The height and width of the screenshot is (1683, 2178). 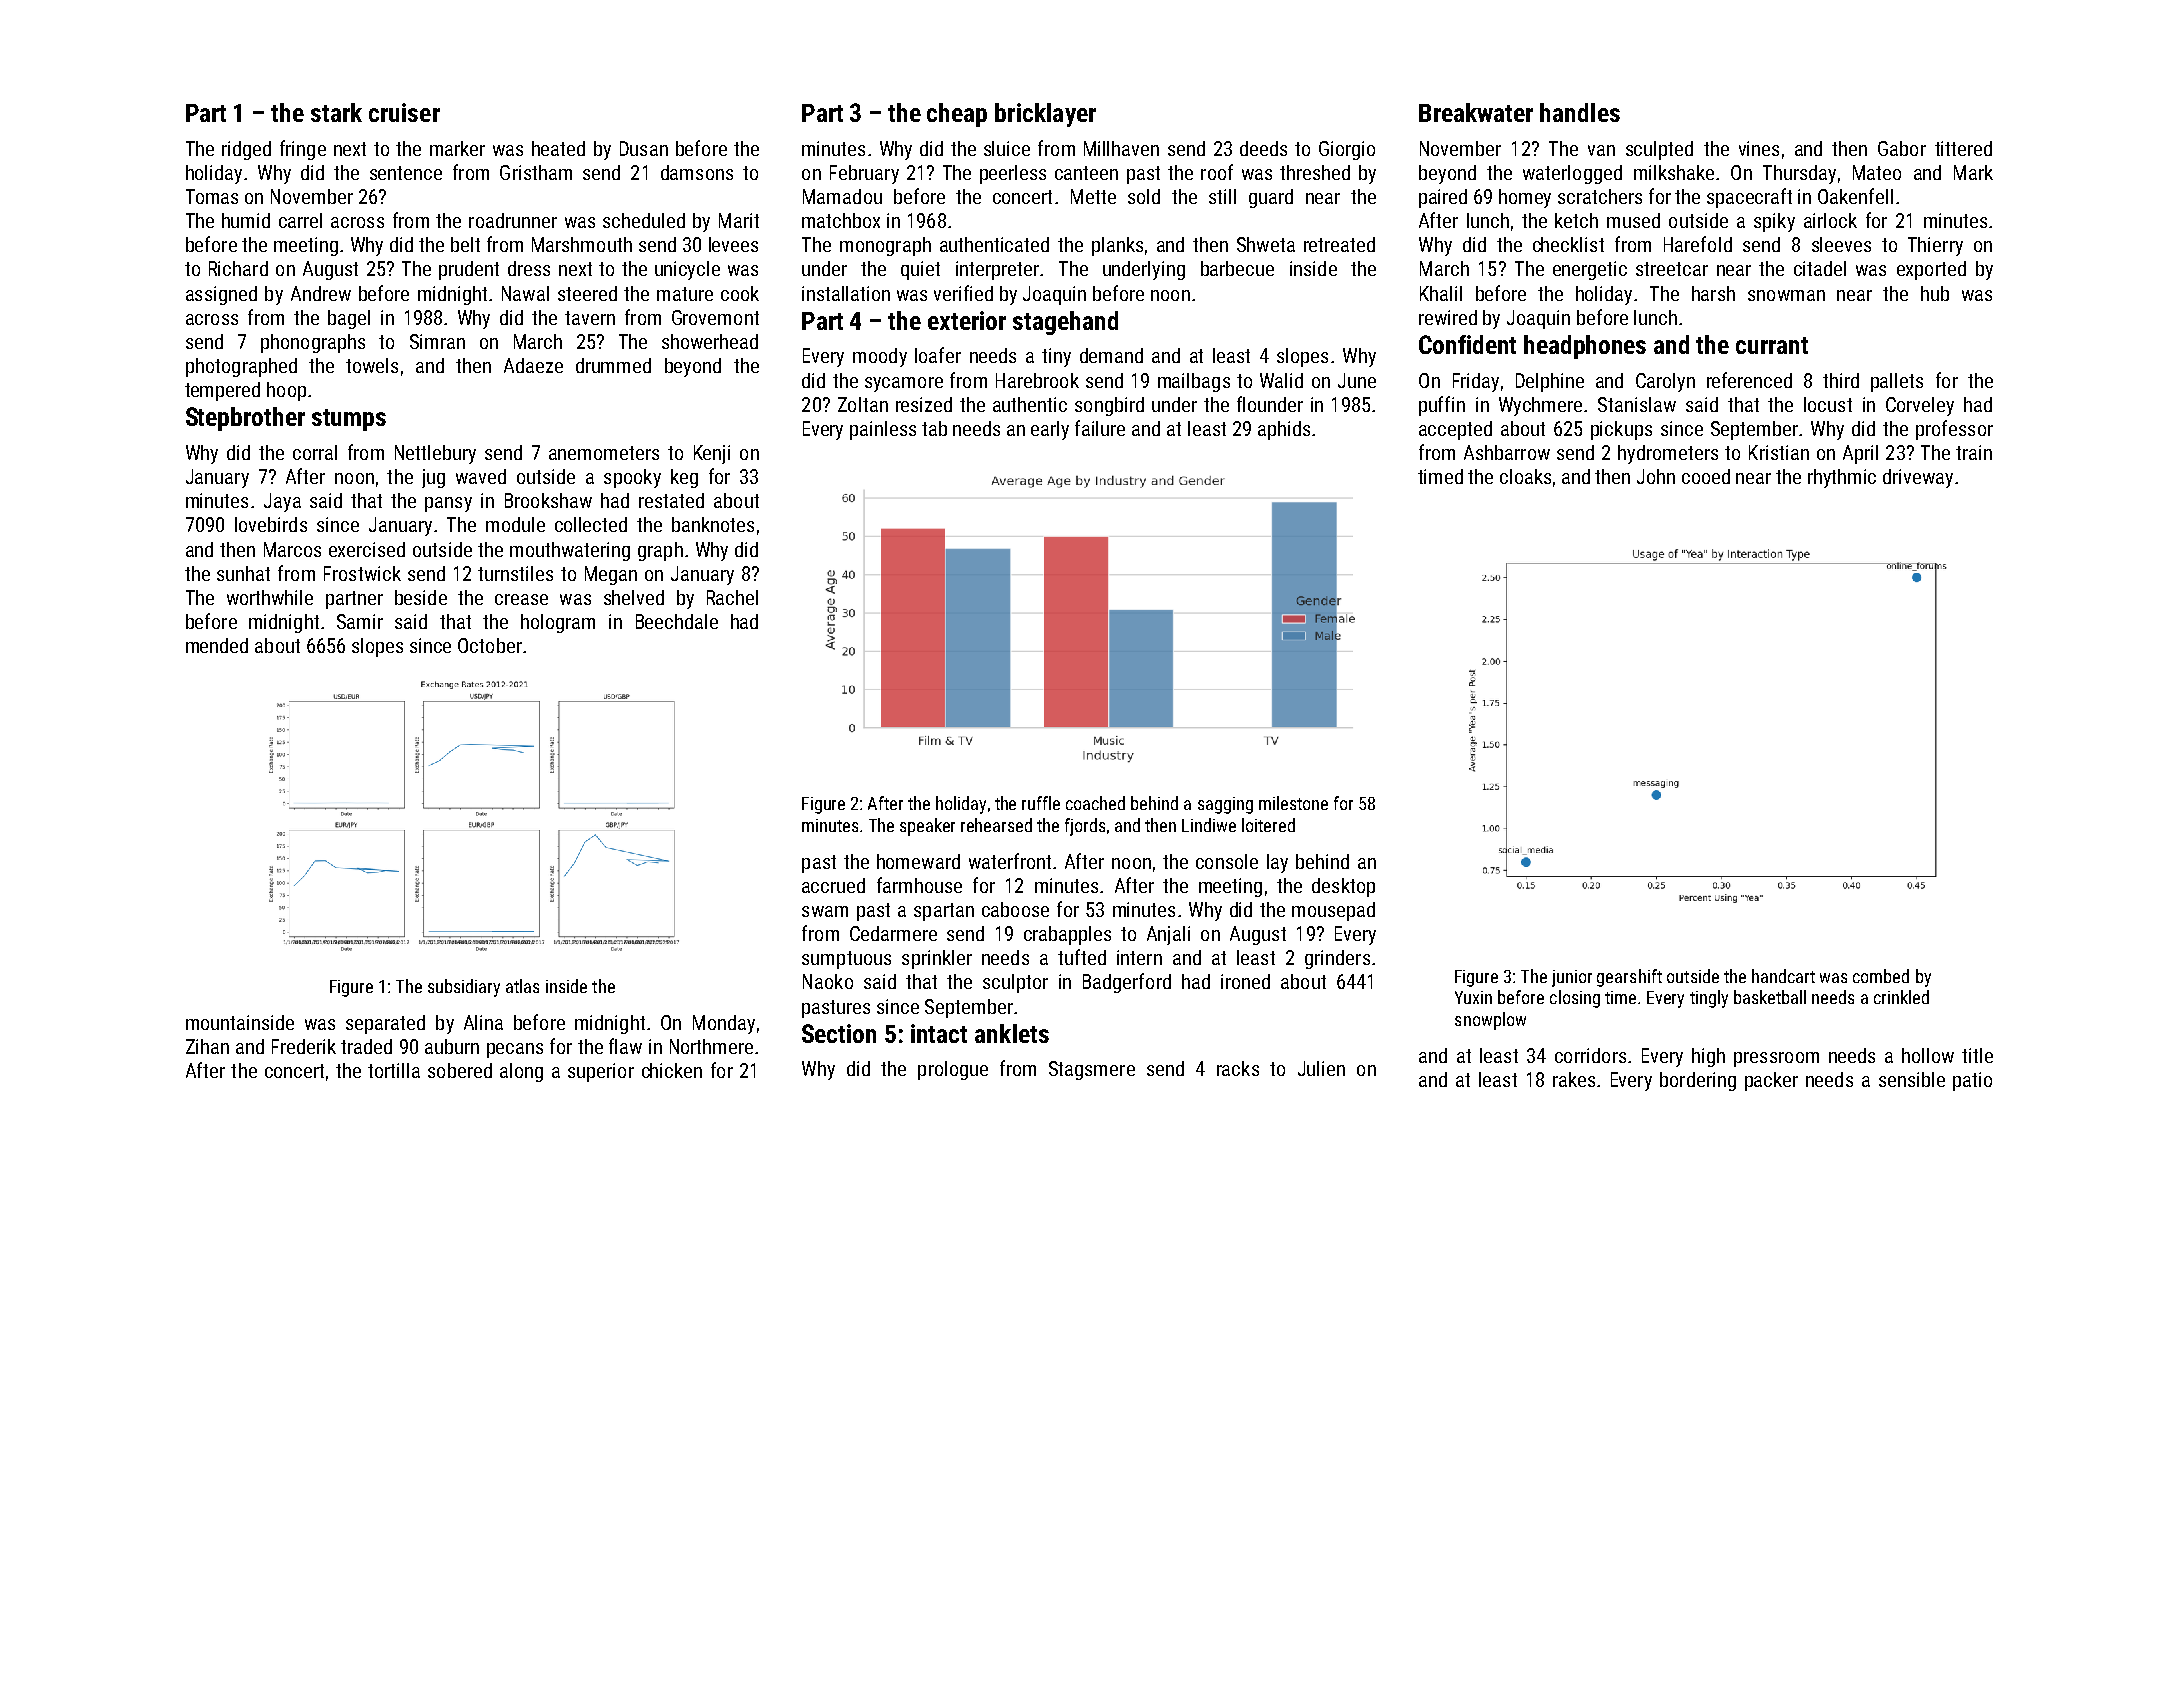 What do you see at coordinates (1476, 112) in the screenshot?
I see `Breakwater` at bounding box center [1476, 112].
